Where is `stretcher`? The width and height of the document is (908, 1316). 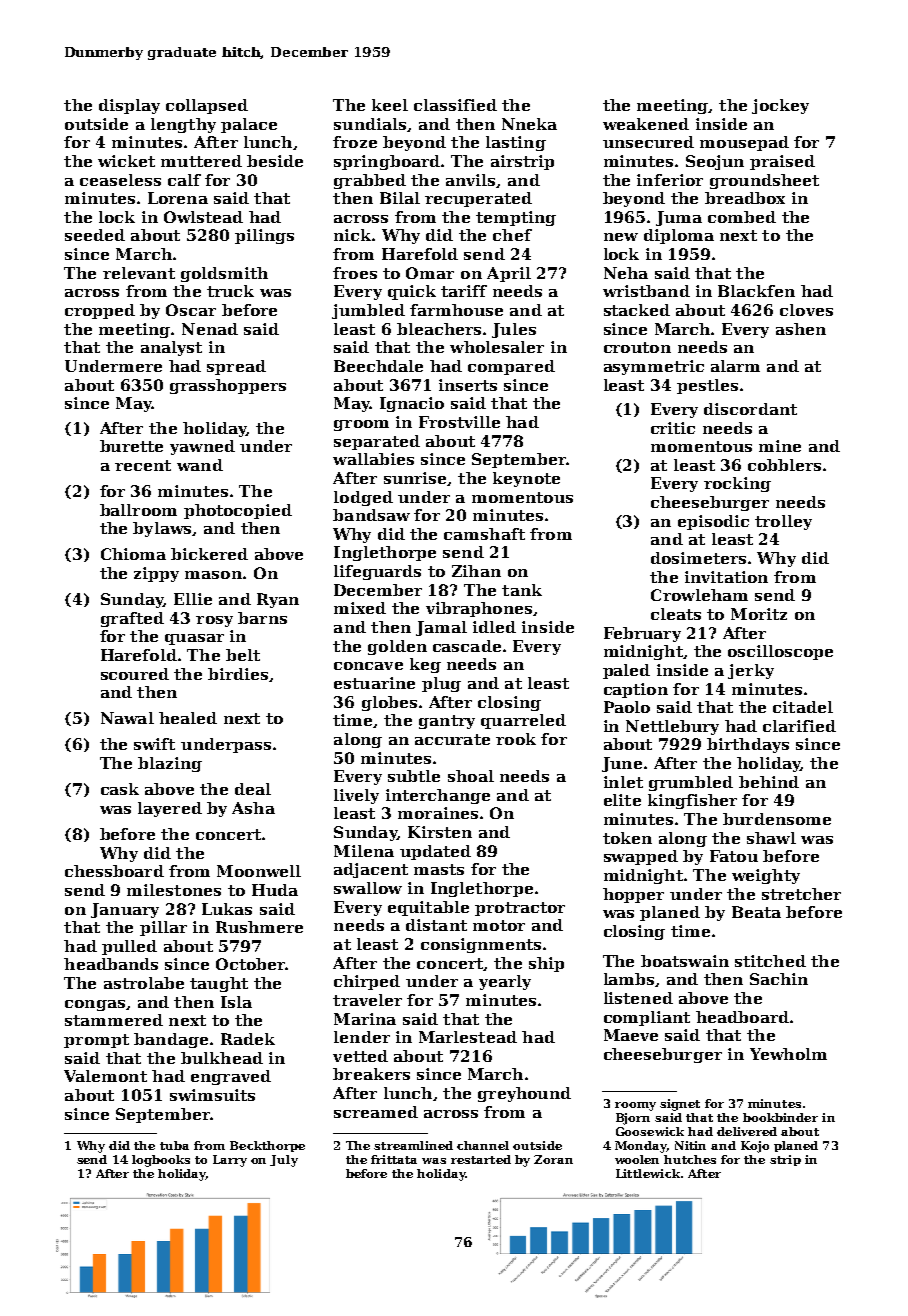 stretcher is located at coordinates (801, 894).
